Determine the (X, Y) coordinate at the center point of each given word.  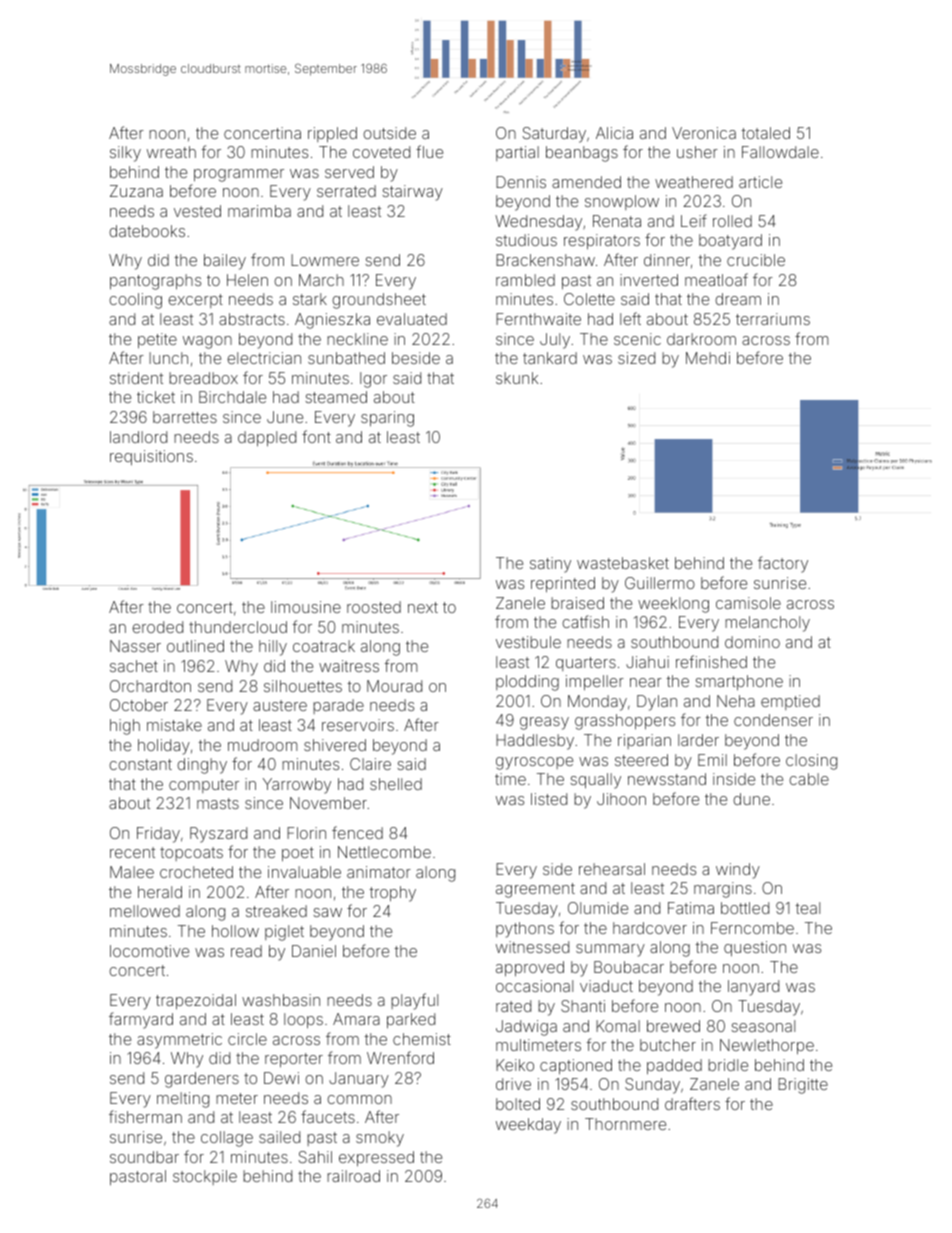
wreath (171, 152)
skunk (517, 378)
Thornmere (625, 1124)
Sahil (315, 1157)
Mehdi (708, 358)
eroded (157, 627)
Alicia (614, 133)
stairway (412, 193)
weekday (528, 1126)
